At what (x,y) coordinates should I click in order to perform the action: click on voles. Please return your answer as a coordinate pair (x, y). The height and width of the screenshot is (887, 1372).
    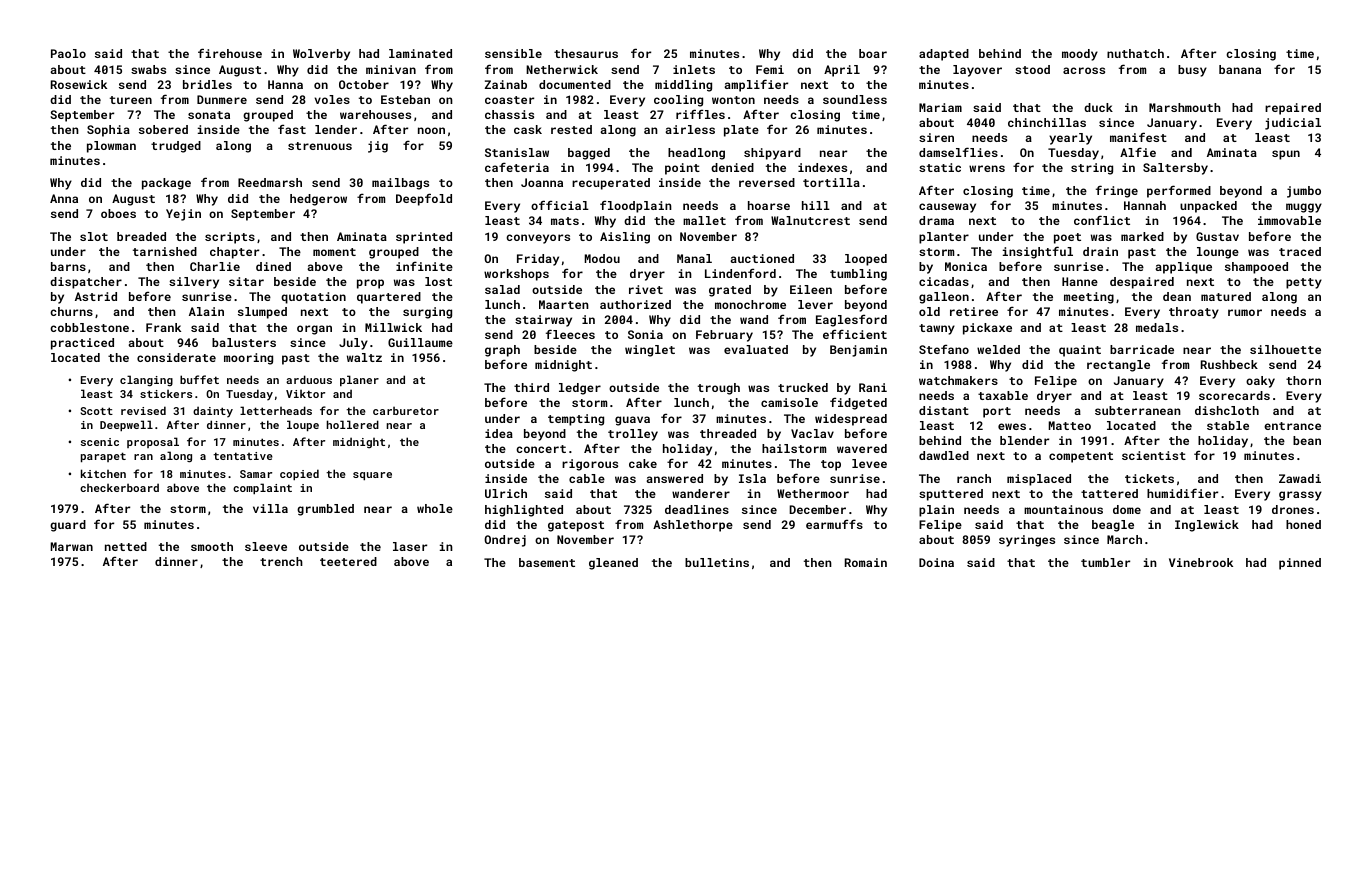
    Looking at the image, I should click on (332, 99).
